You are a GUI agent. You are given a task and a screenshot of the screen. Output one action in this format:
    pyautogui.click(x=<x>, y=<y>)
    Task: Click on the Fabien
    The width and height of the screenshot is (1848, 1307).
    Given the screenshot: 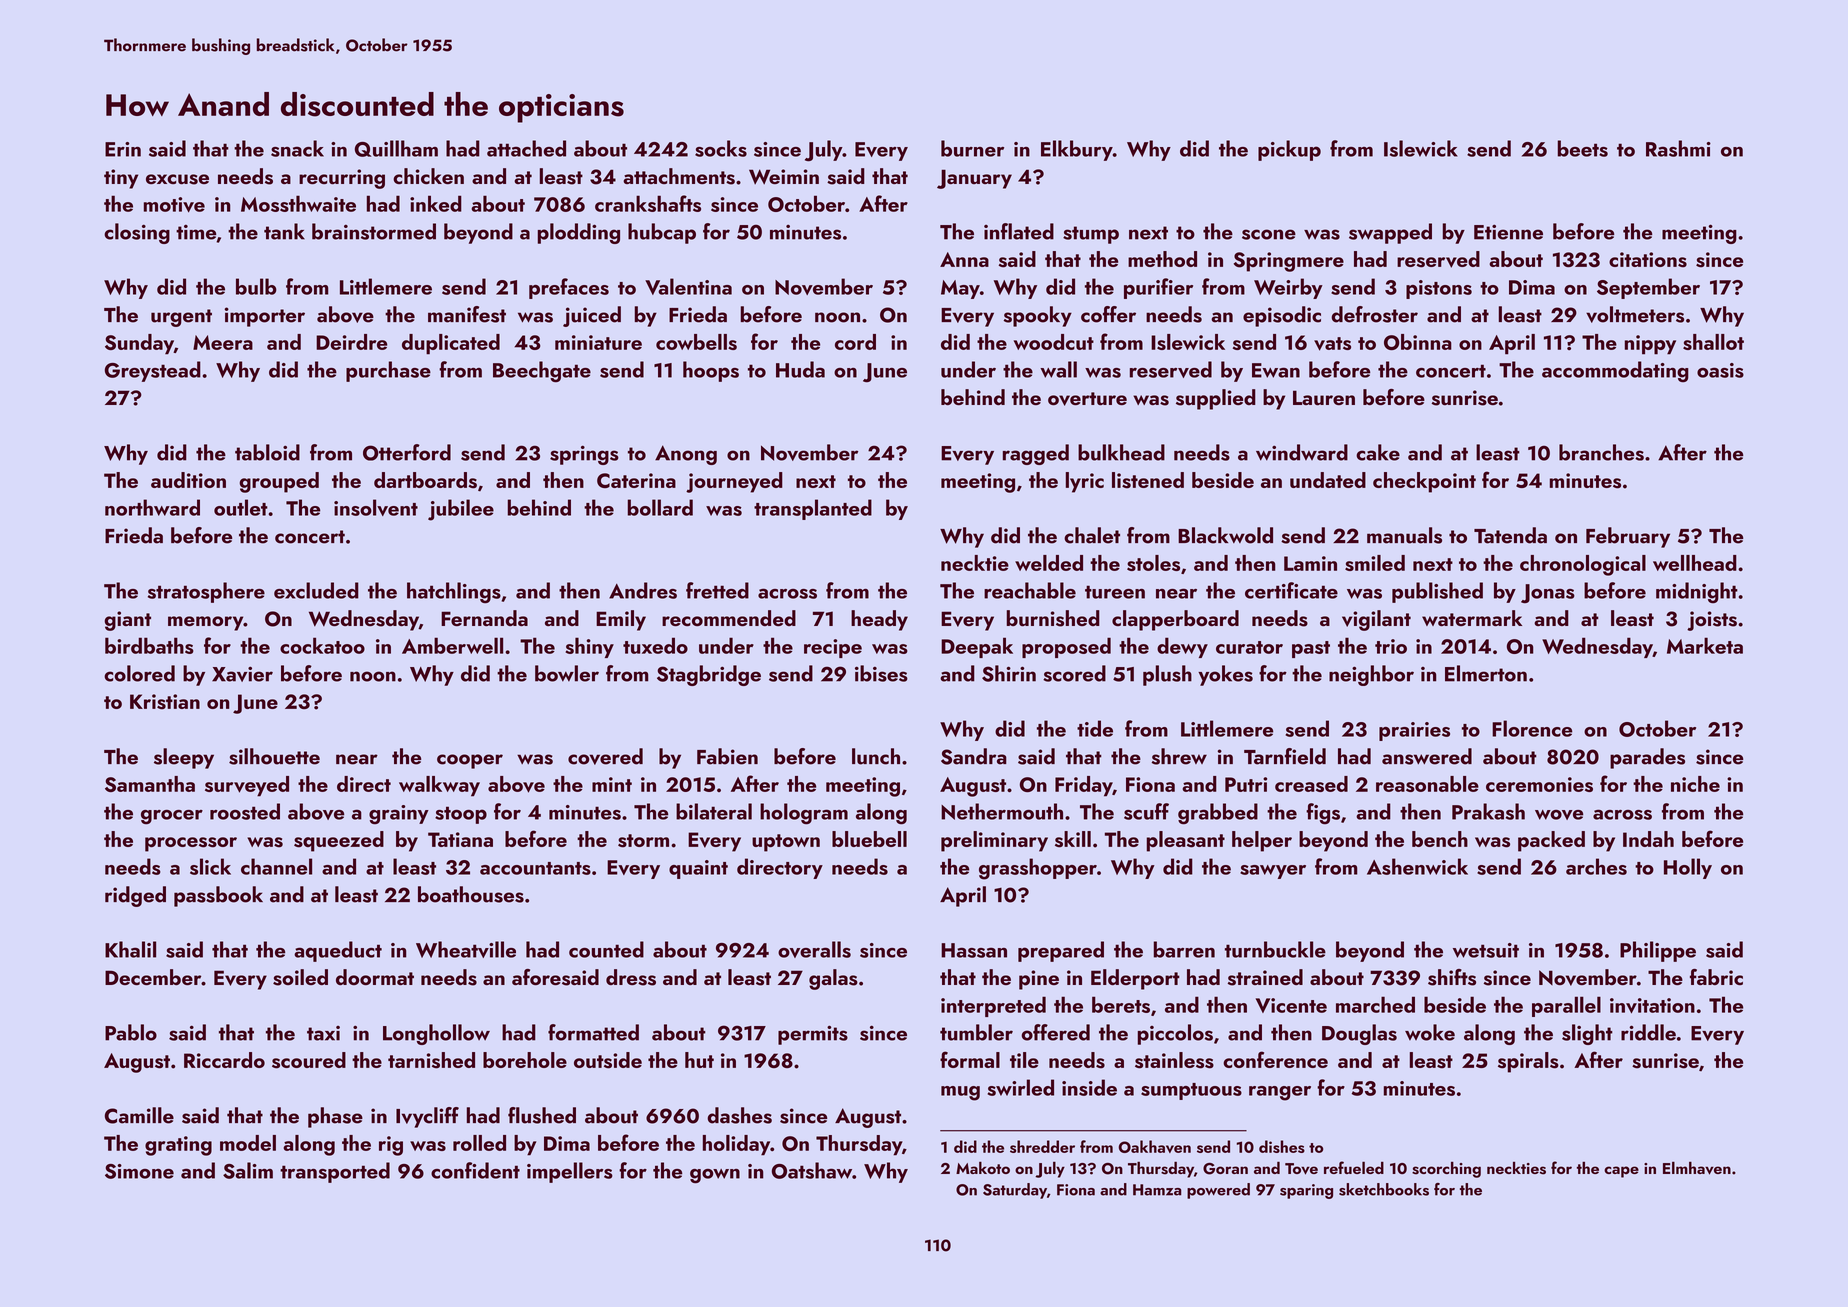 What is the action you would take?
    pyautogui.click(x=727, y=756)
